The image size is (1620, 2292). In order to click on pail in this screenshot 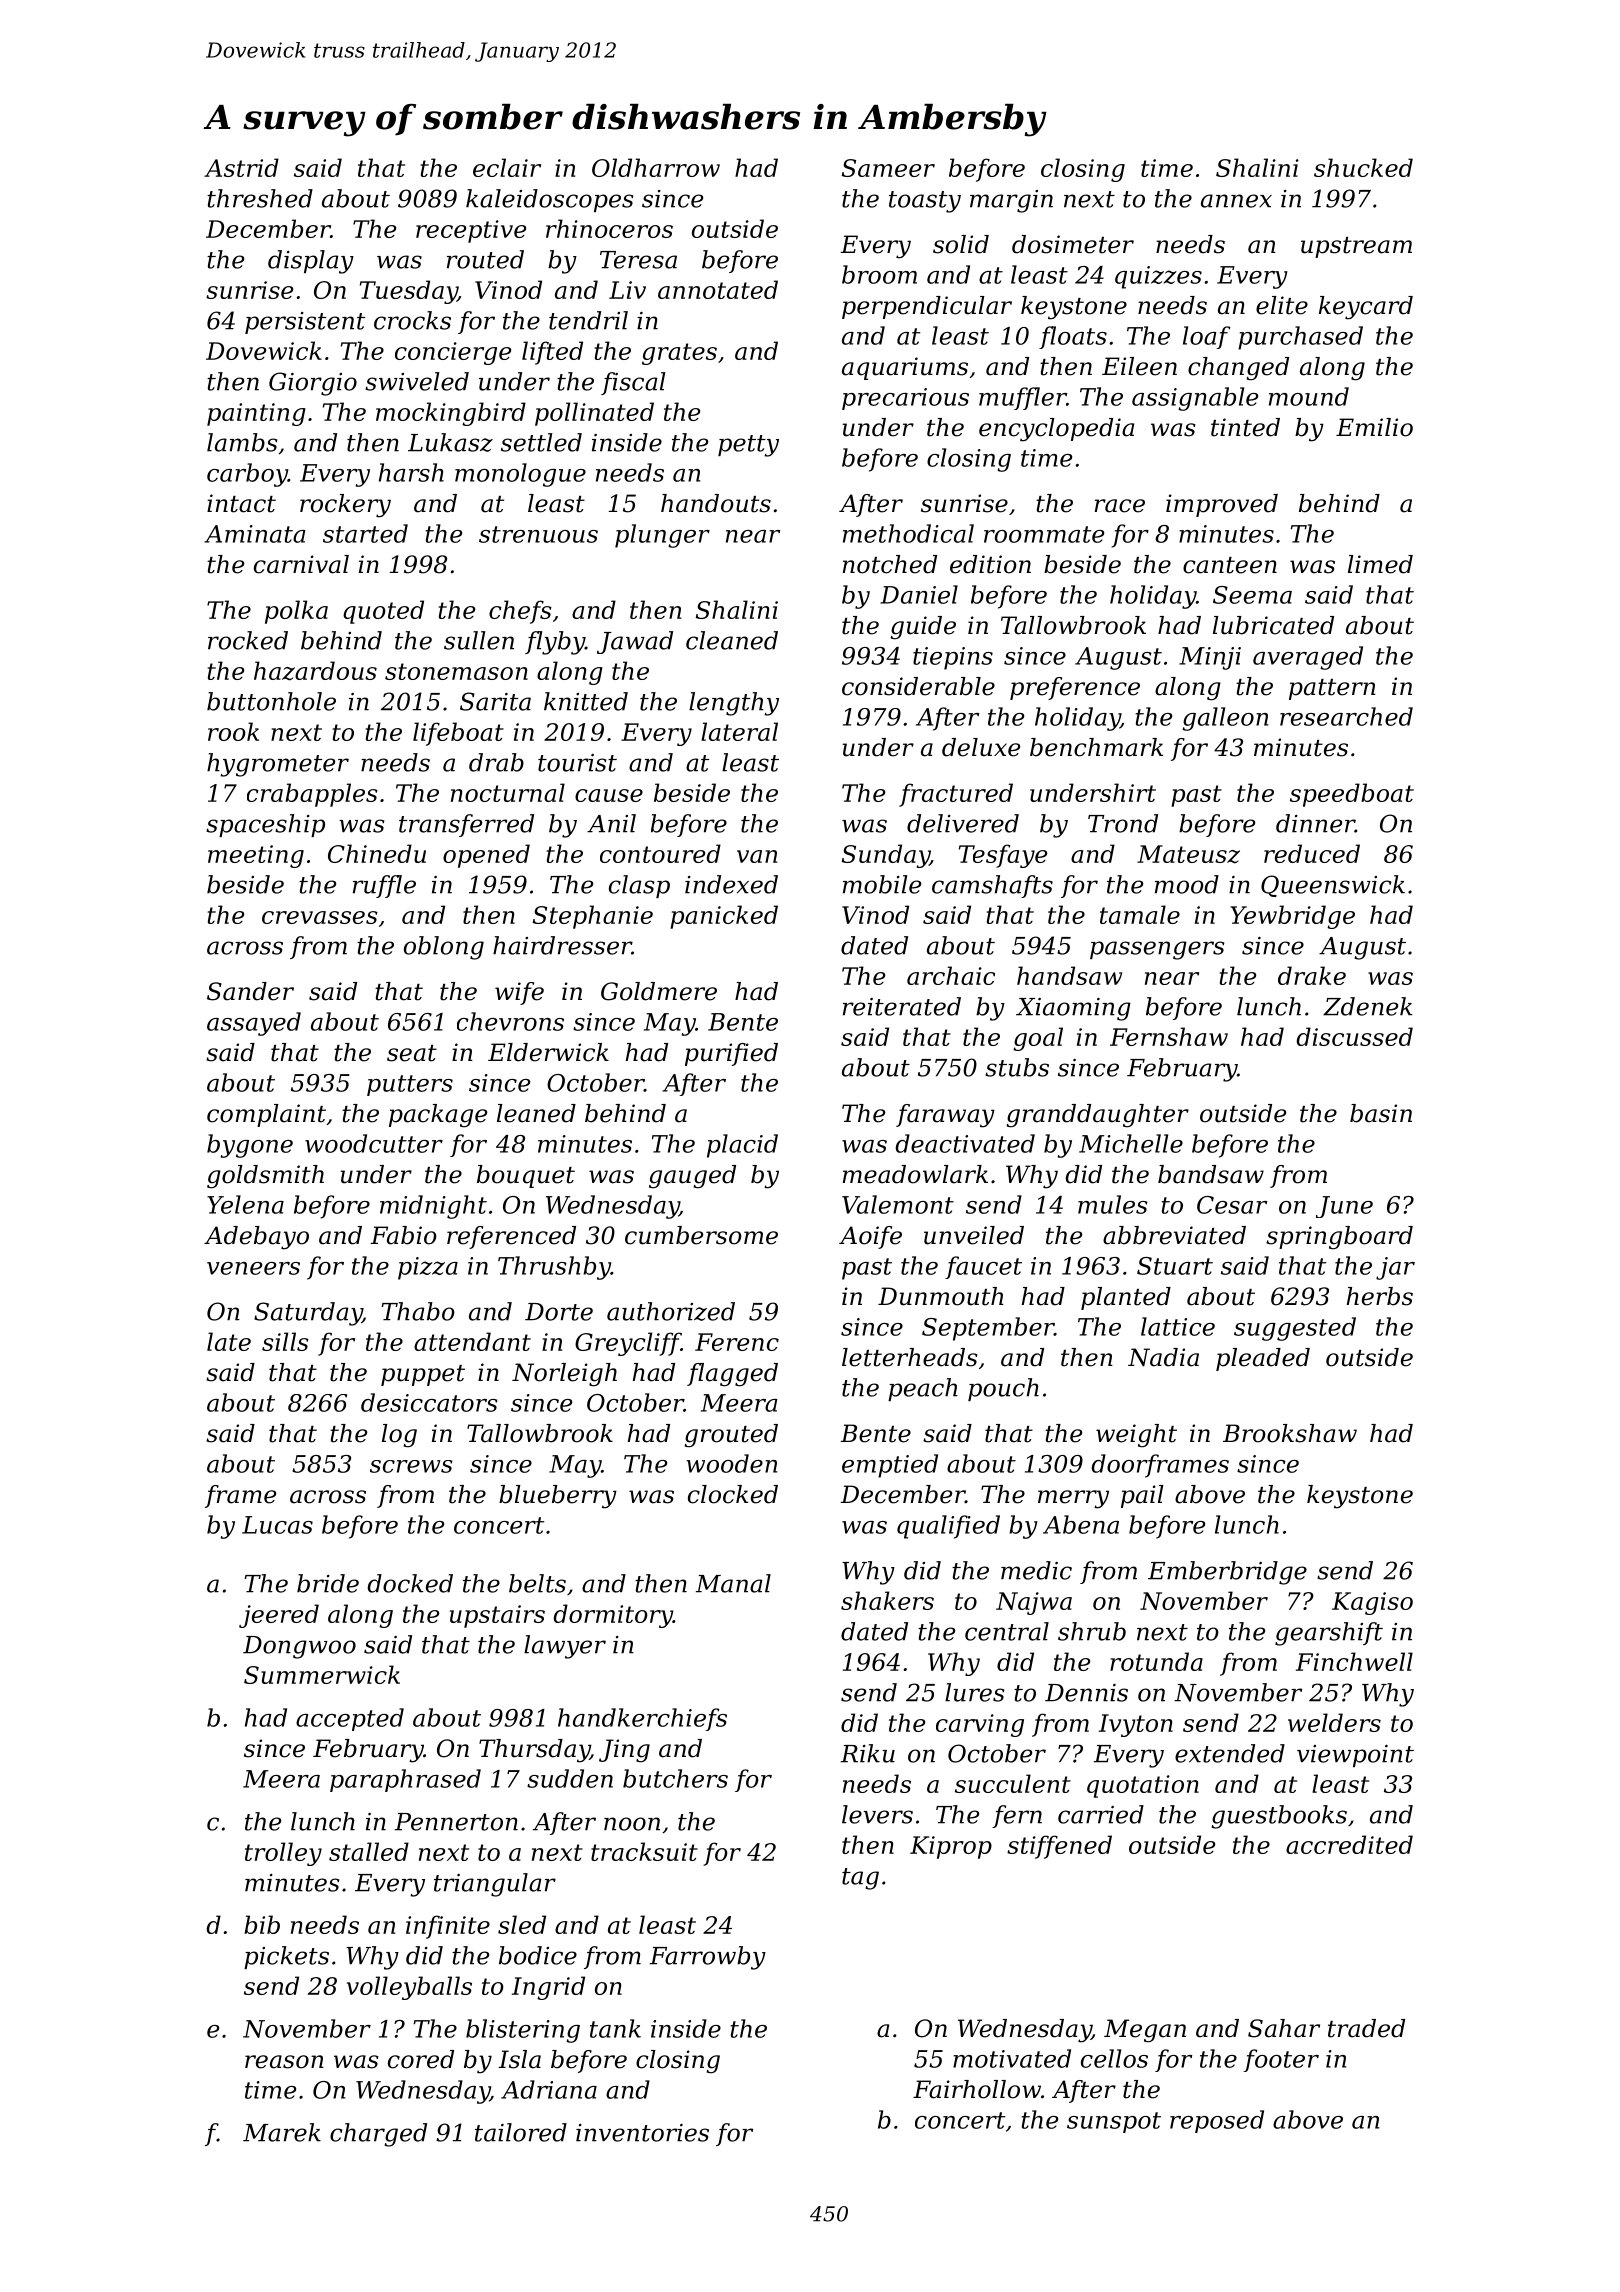, I will do `click(1142, 1496)`.
